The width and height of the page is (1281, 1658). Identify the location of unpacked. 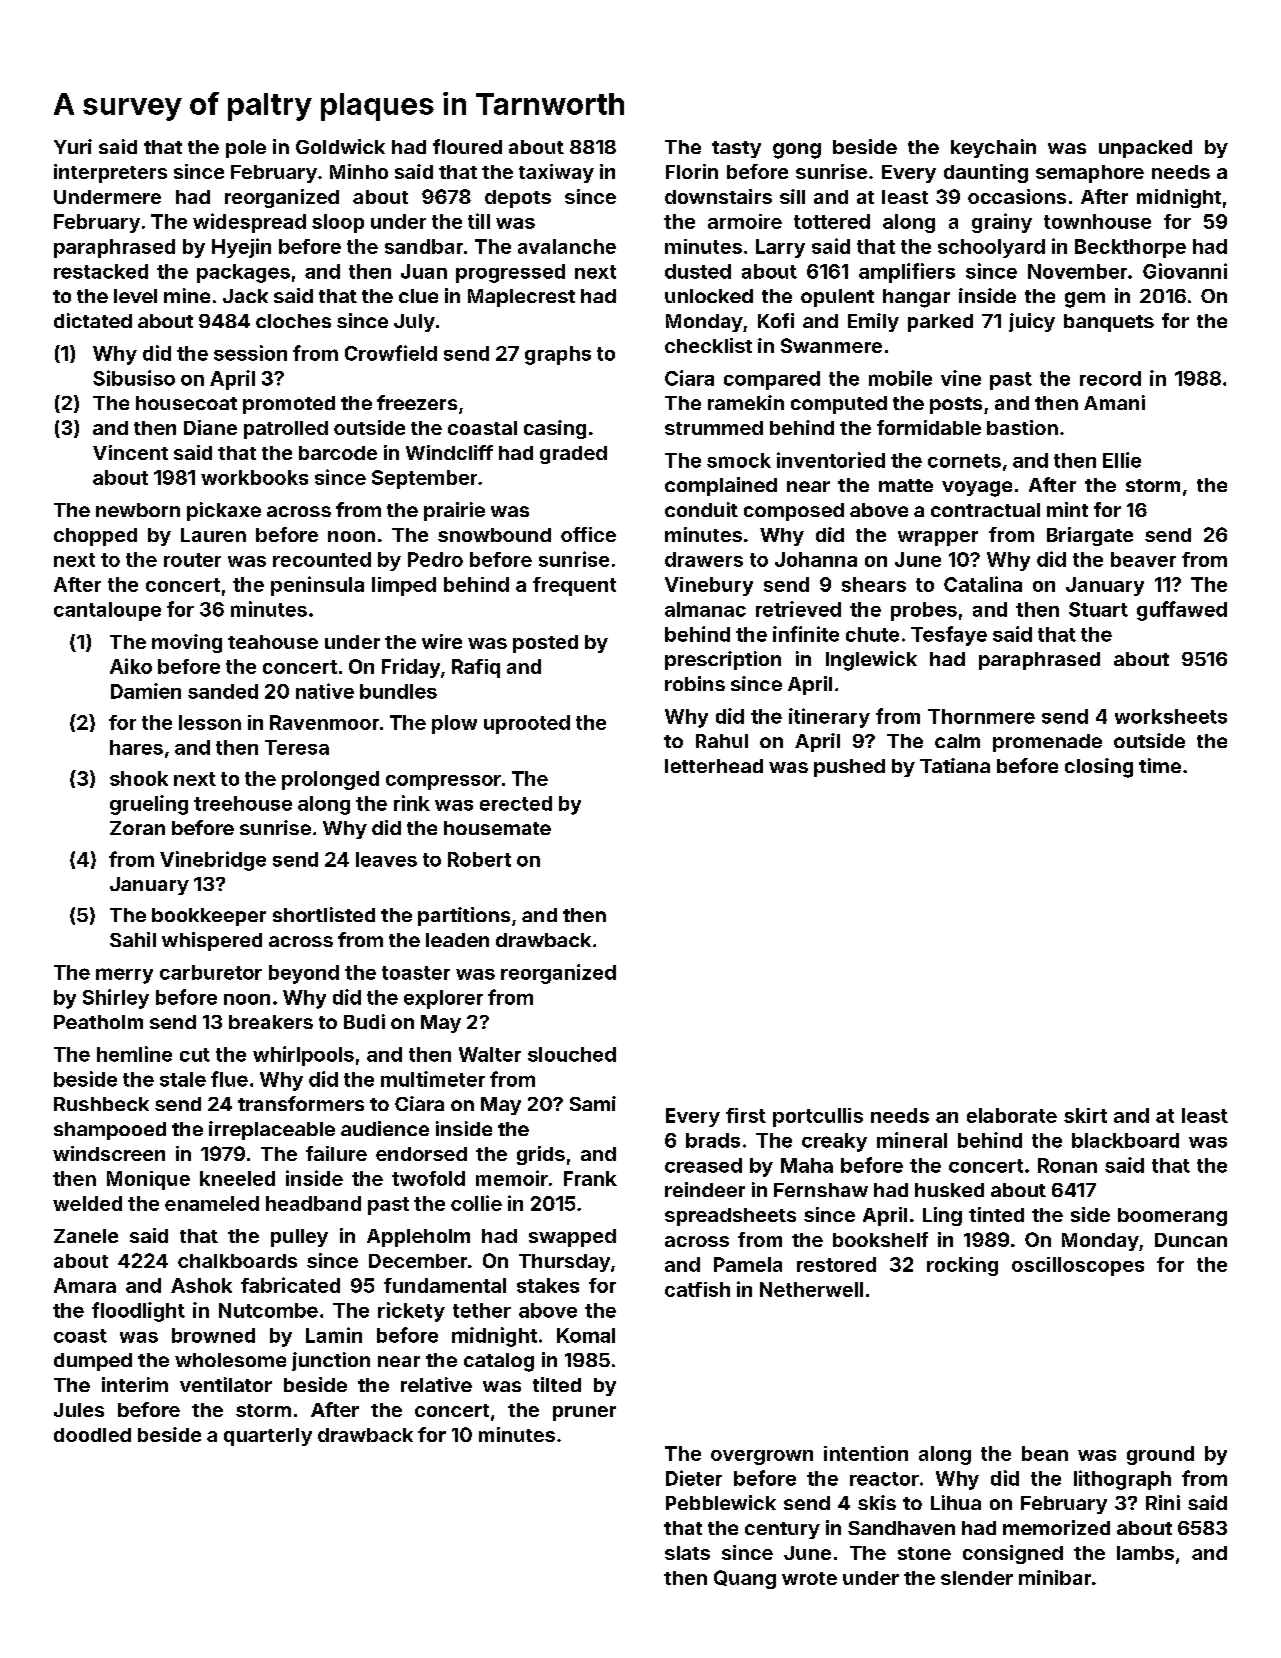
(1145, 149).
